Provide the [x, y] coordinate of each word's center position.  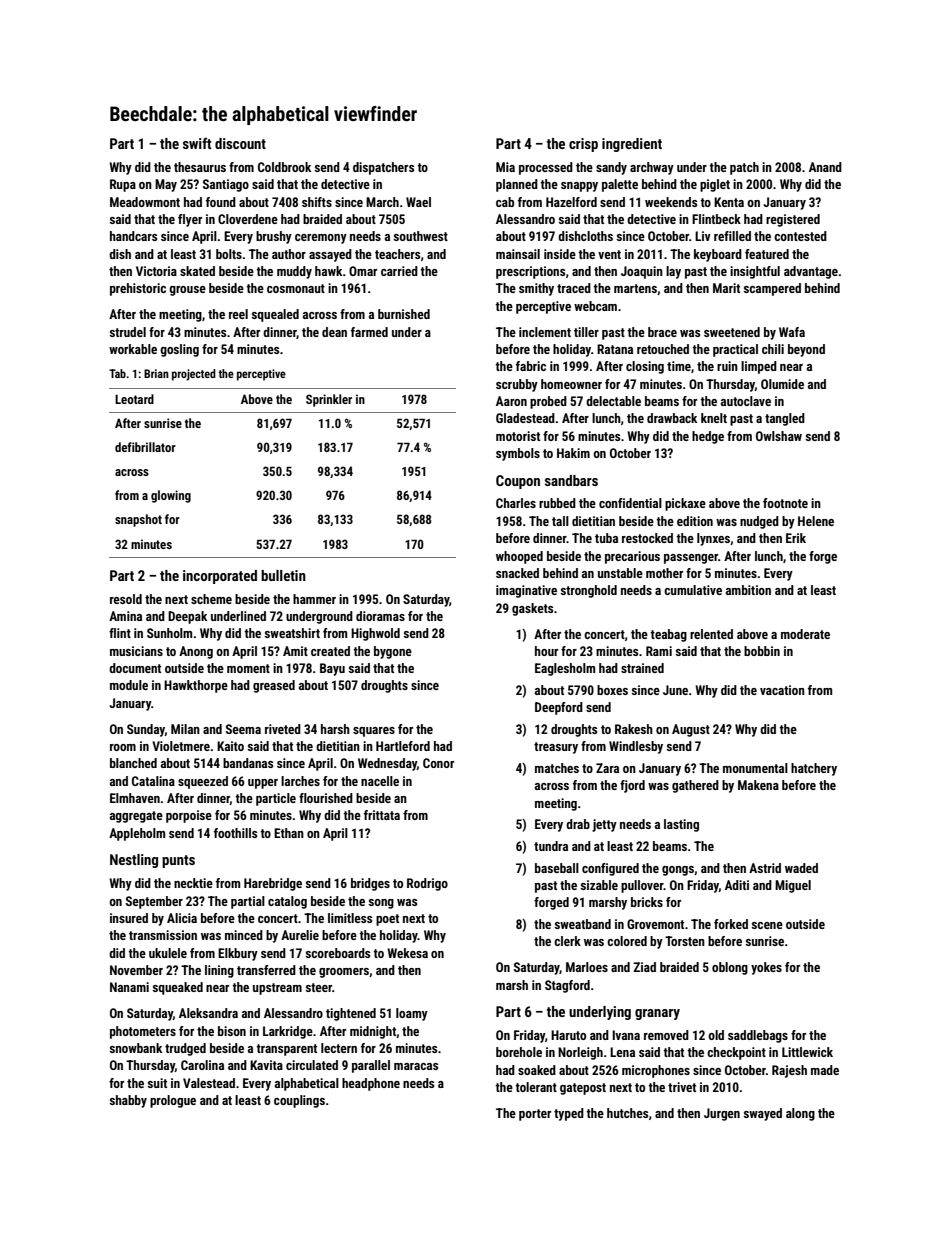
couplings [299, 1101]
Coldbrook [284, 167]
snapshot [138, 520]
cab [505, 202]
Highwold [375, 634]
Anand [825, 167]
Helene [816, 521]
